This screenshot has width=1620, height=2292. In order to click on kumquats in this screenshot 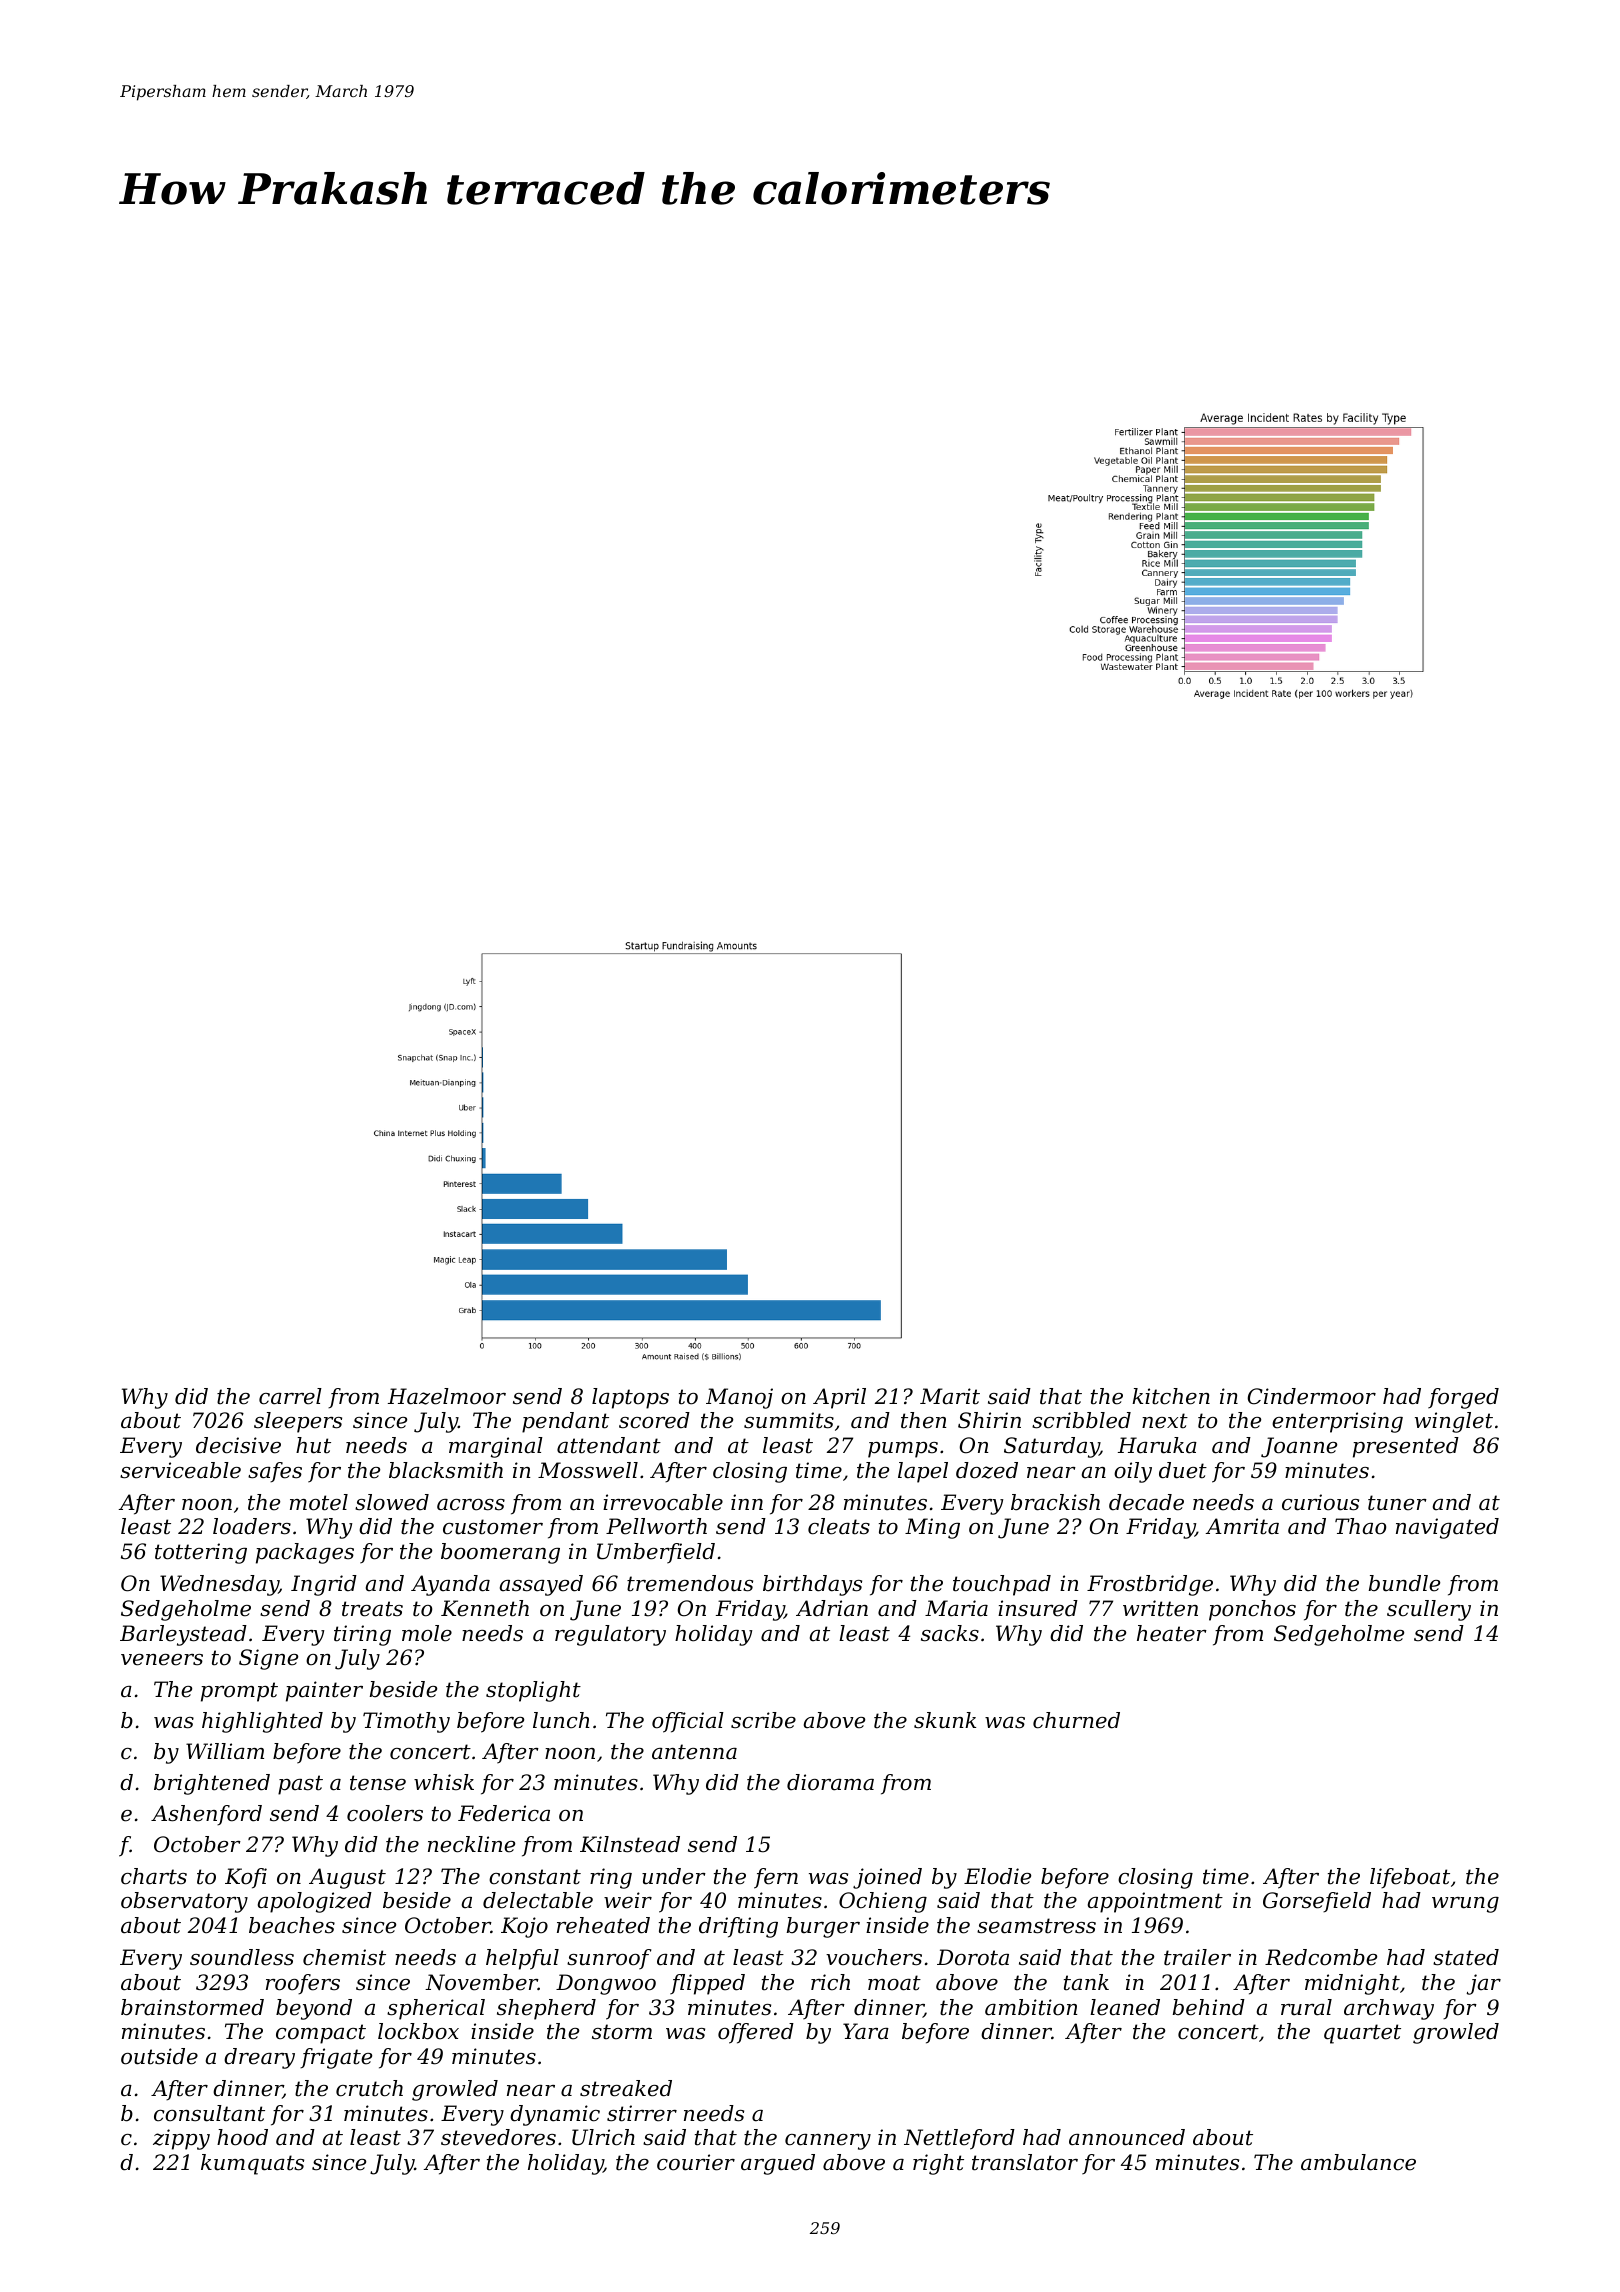, I will do `click(252, 2164)`.
